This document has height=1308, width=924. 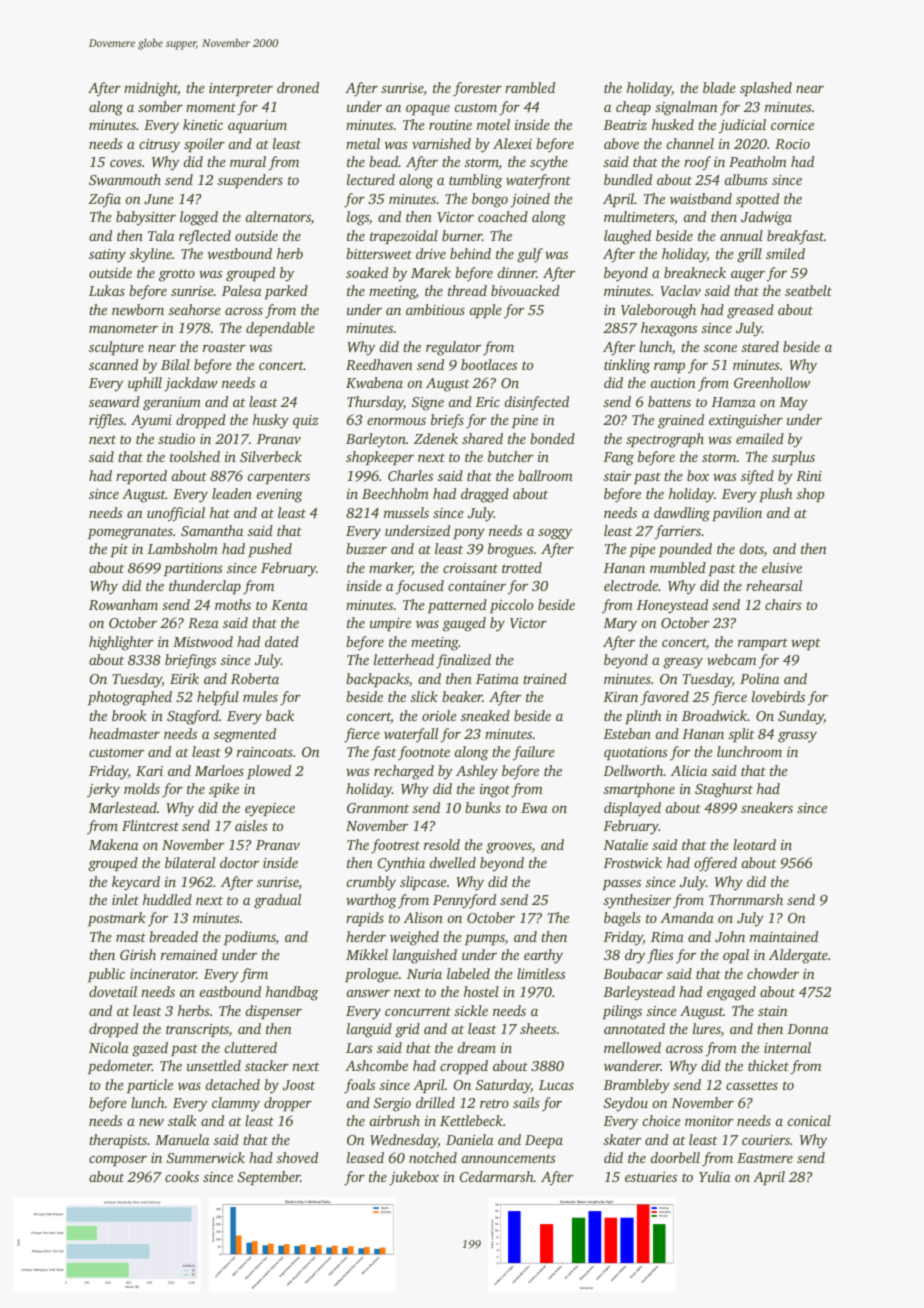 What do you see at coordinates (126, 163) in the document?
I see `coves` at bounding box center [126, 163].
